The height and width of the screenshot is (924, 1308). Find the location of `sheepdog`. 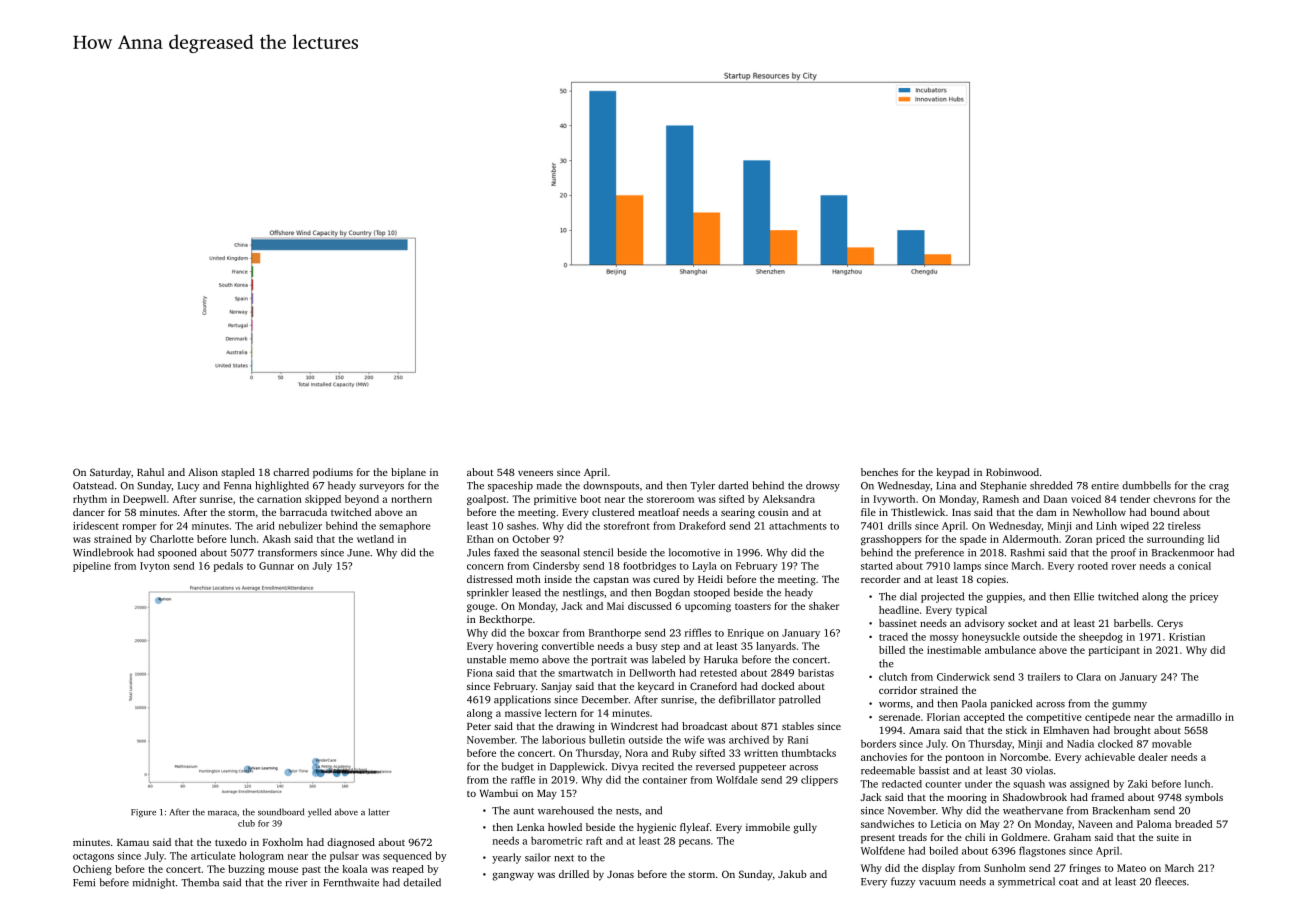

sheepdog is located at coordinates (1101, 637).
